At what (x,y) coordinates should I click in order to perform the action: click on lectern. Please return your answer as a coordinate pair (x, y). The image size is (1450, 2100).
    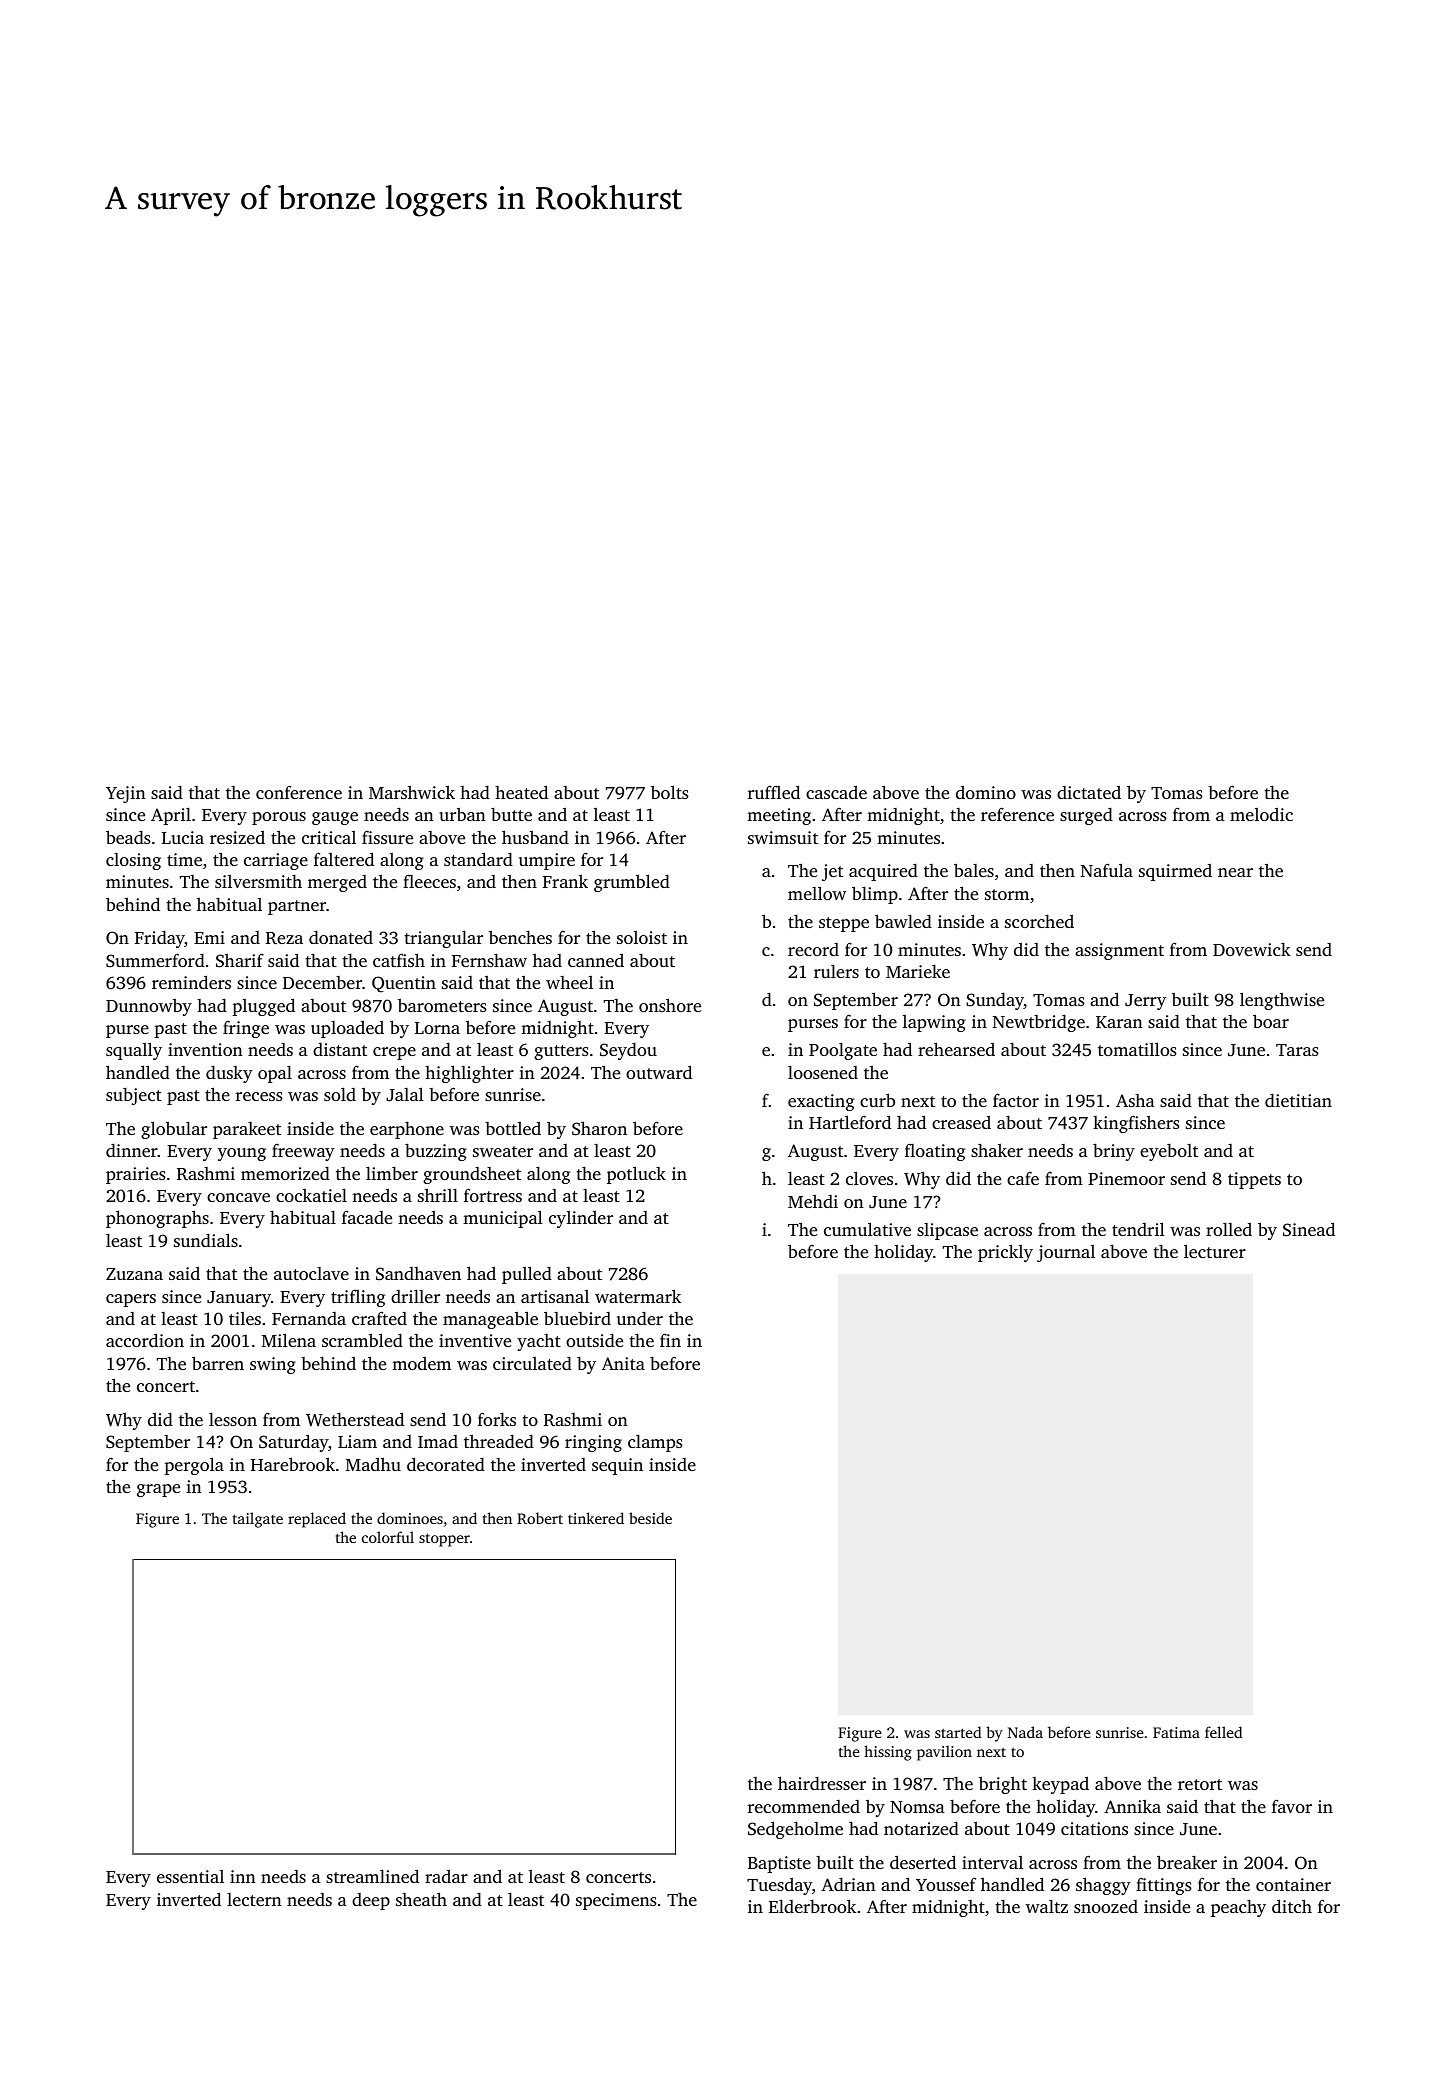
    Looking at the image, I should click on (254, 1899).
